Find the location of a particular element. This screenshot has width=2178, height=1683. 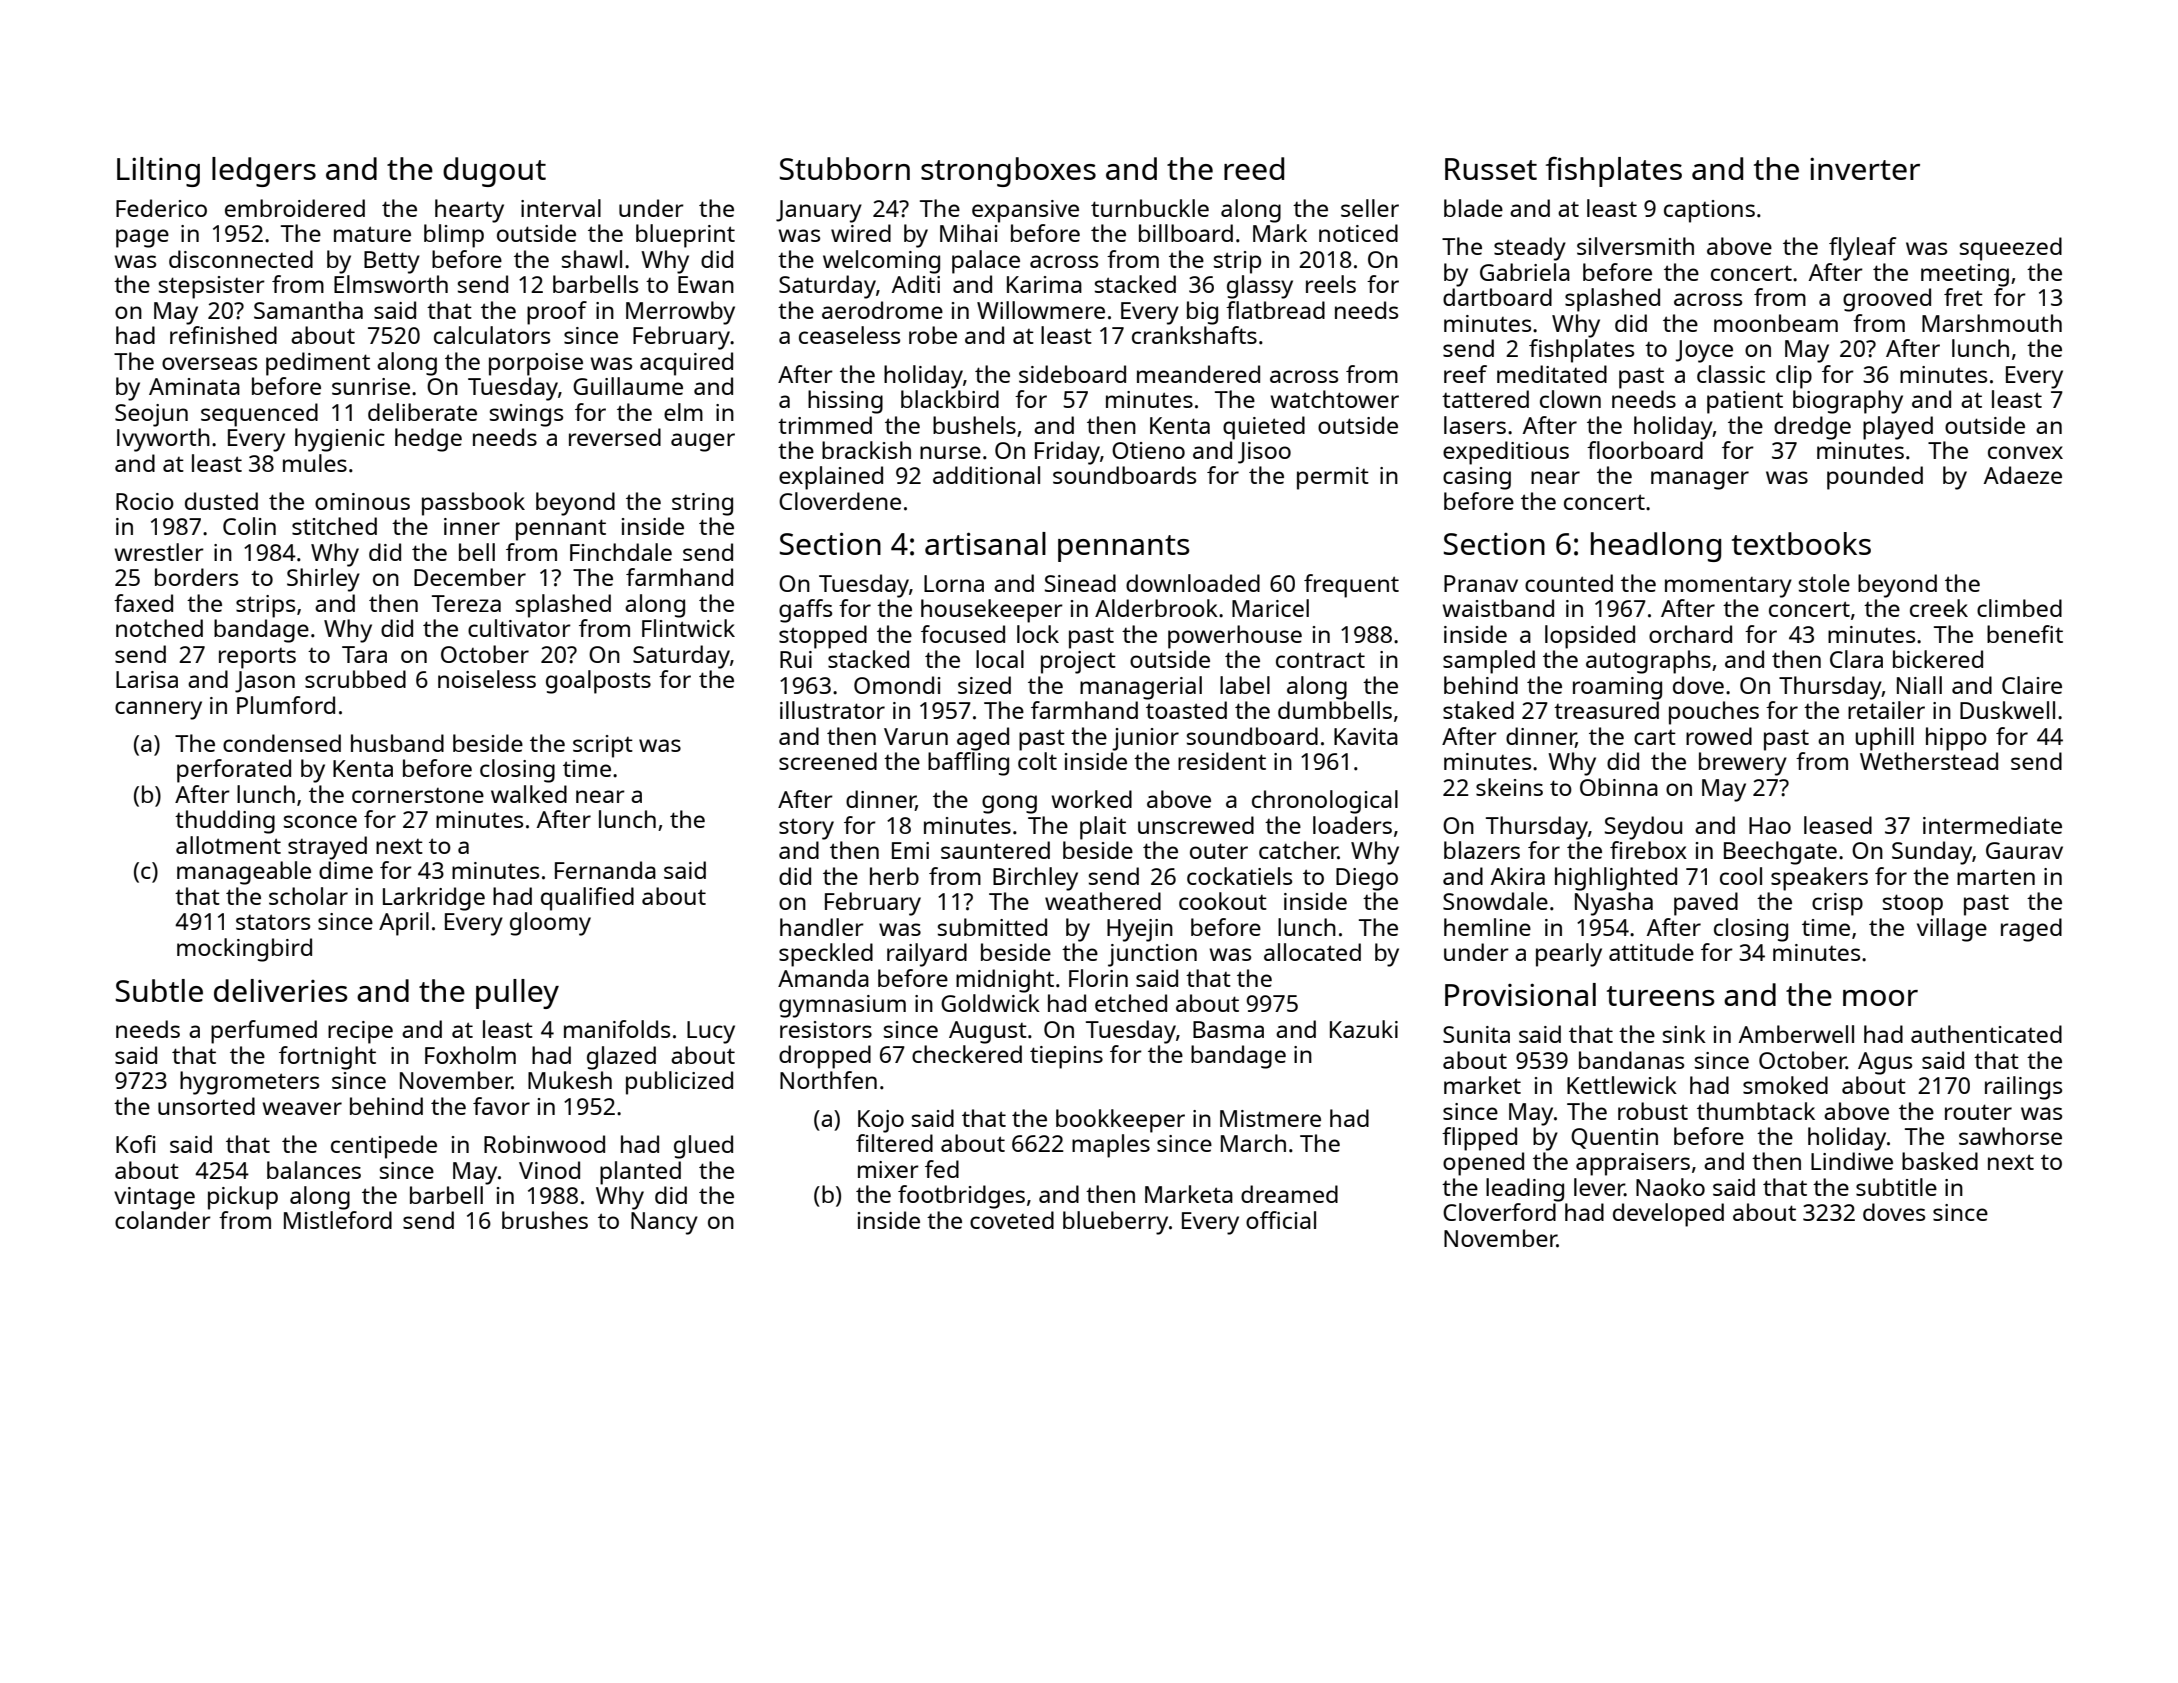

strongboxes is located at coordinates (1008, 172).
